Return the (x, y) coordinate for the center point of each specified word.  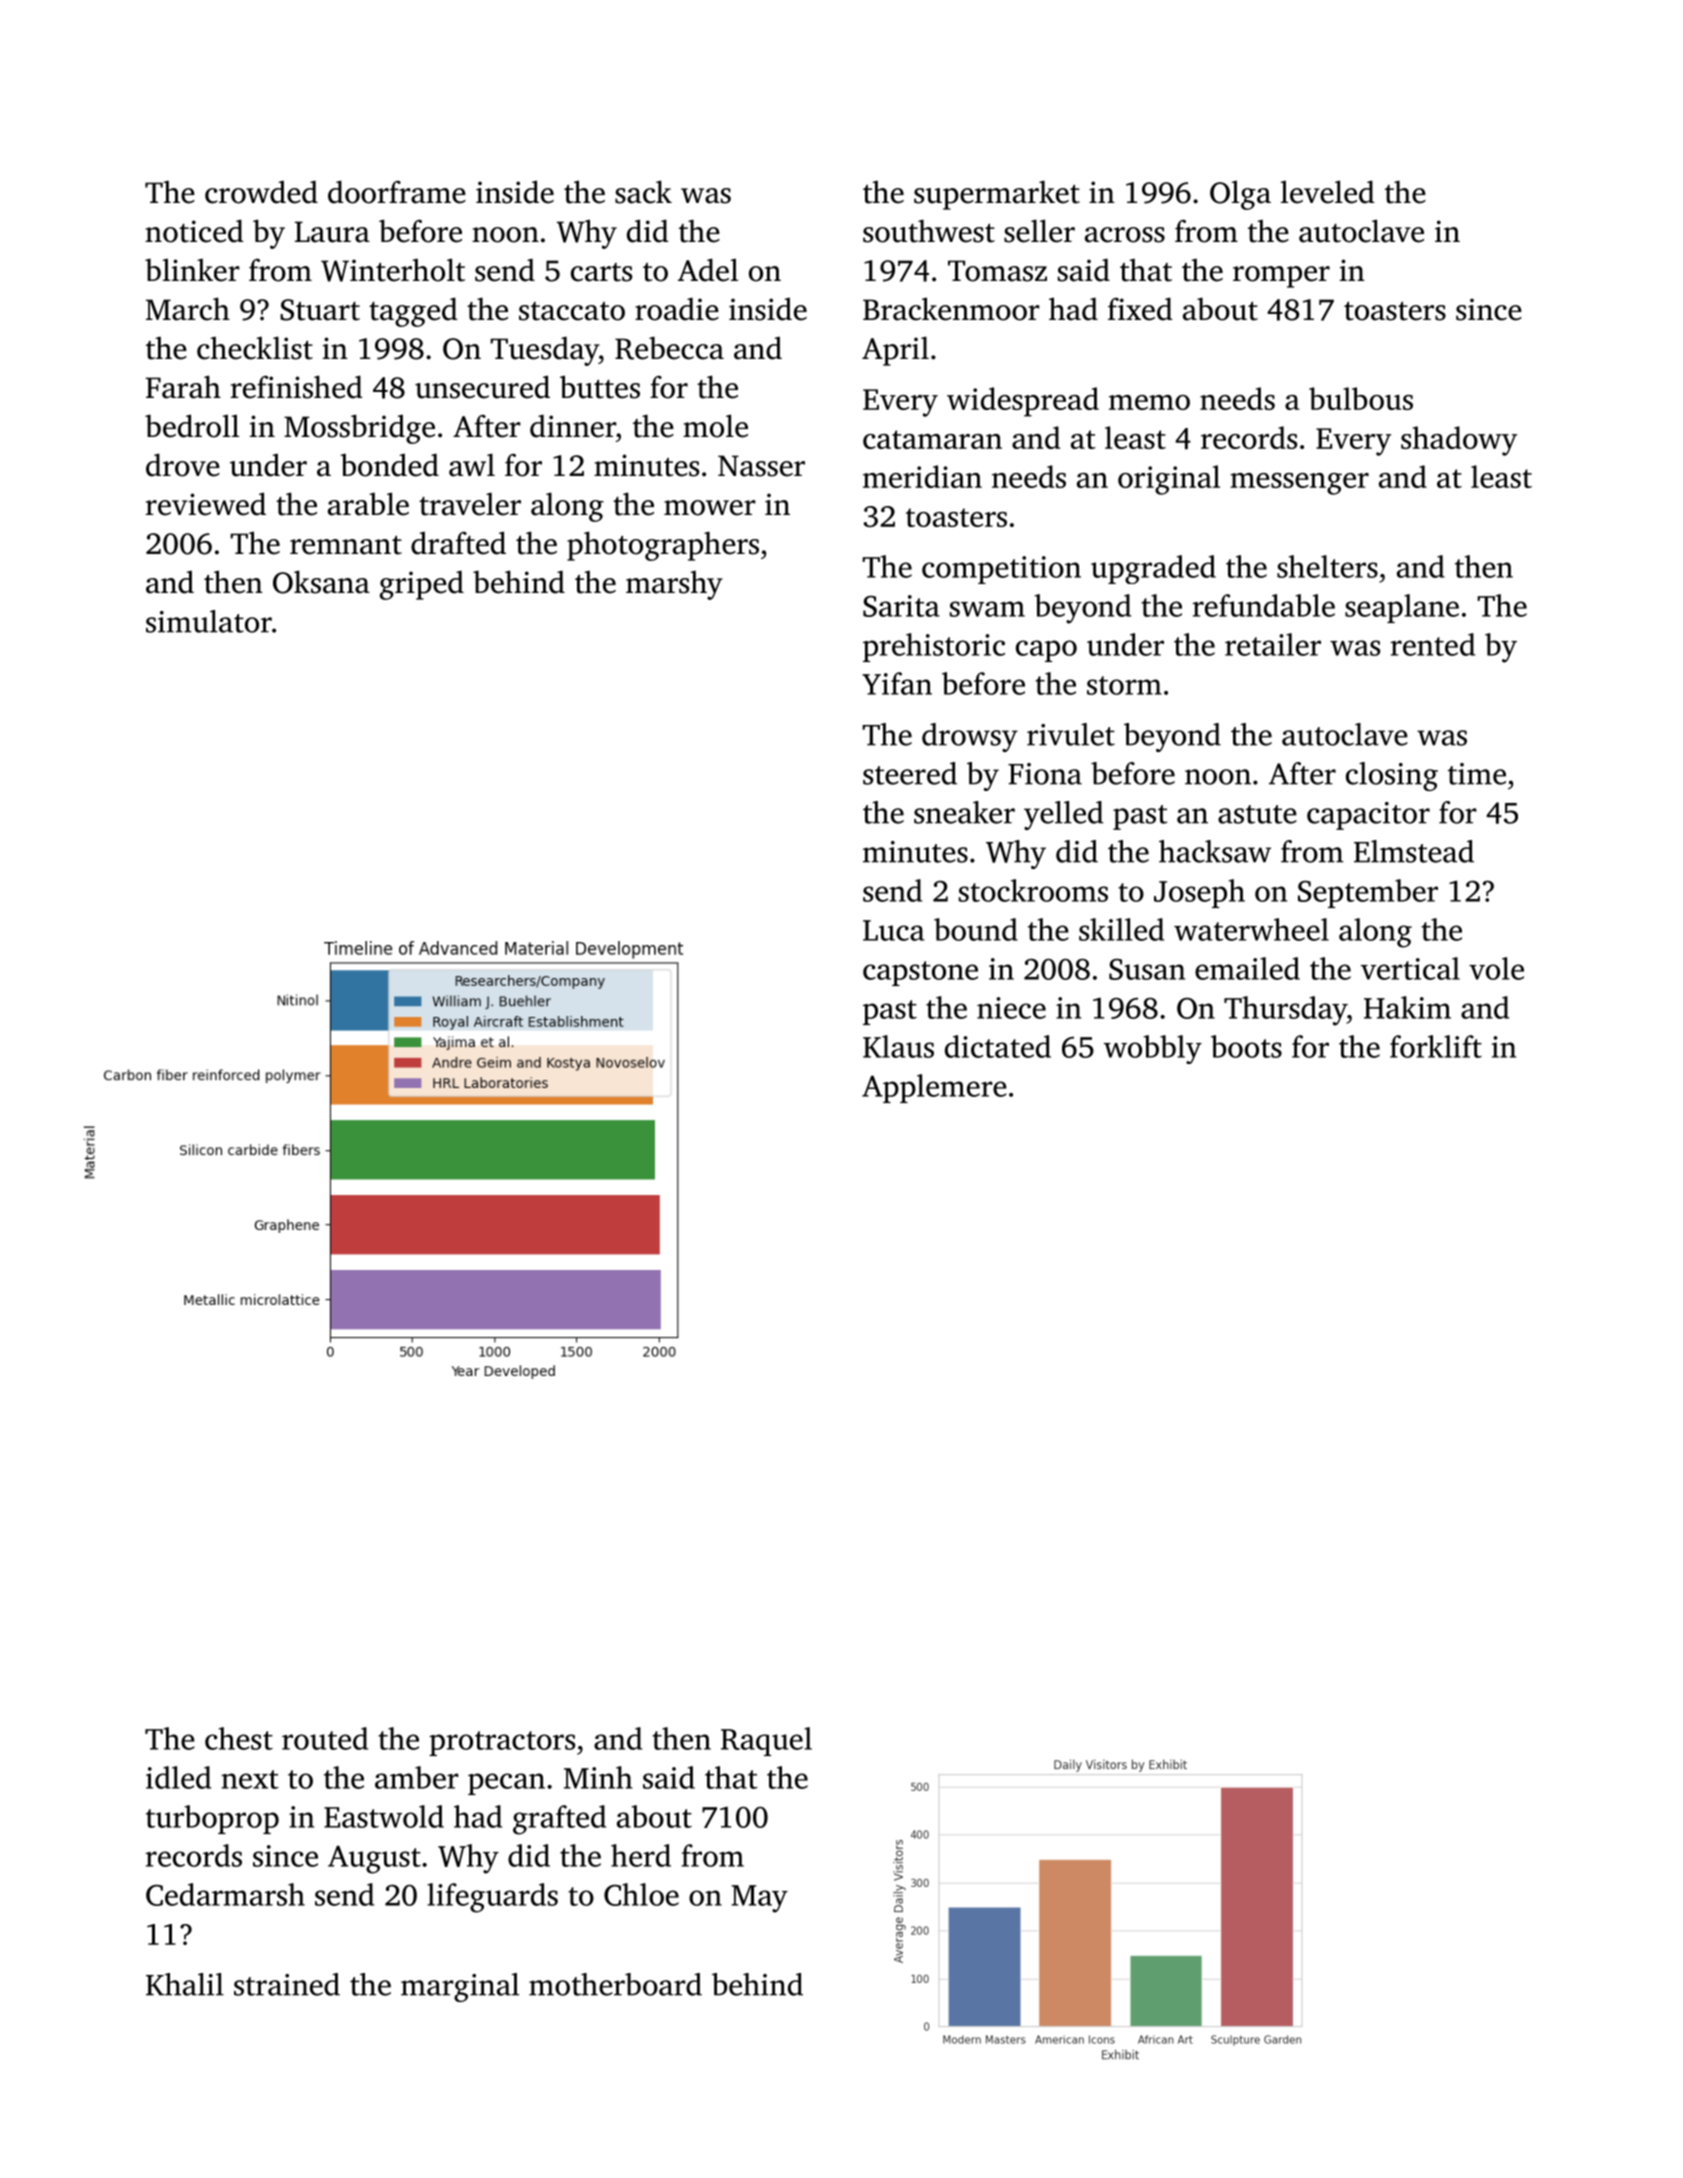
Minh (598, 1777)
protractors (502, 1743)
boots (1246, 1046)
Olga (1240, 195)
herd (641, 1855)
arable (368, 504)
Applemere (934, 1088)
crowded (261, 192)
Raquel (766, 1741)
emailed (1247, 968)
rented (1432, 644)
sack (643, 192)
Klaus (898, 1046)
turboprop (212, 1819)
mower (710, 508)
